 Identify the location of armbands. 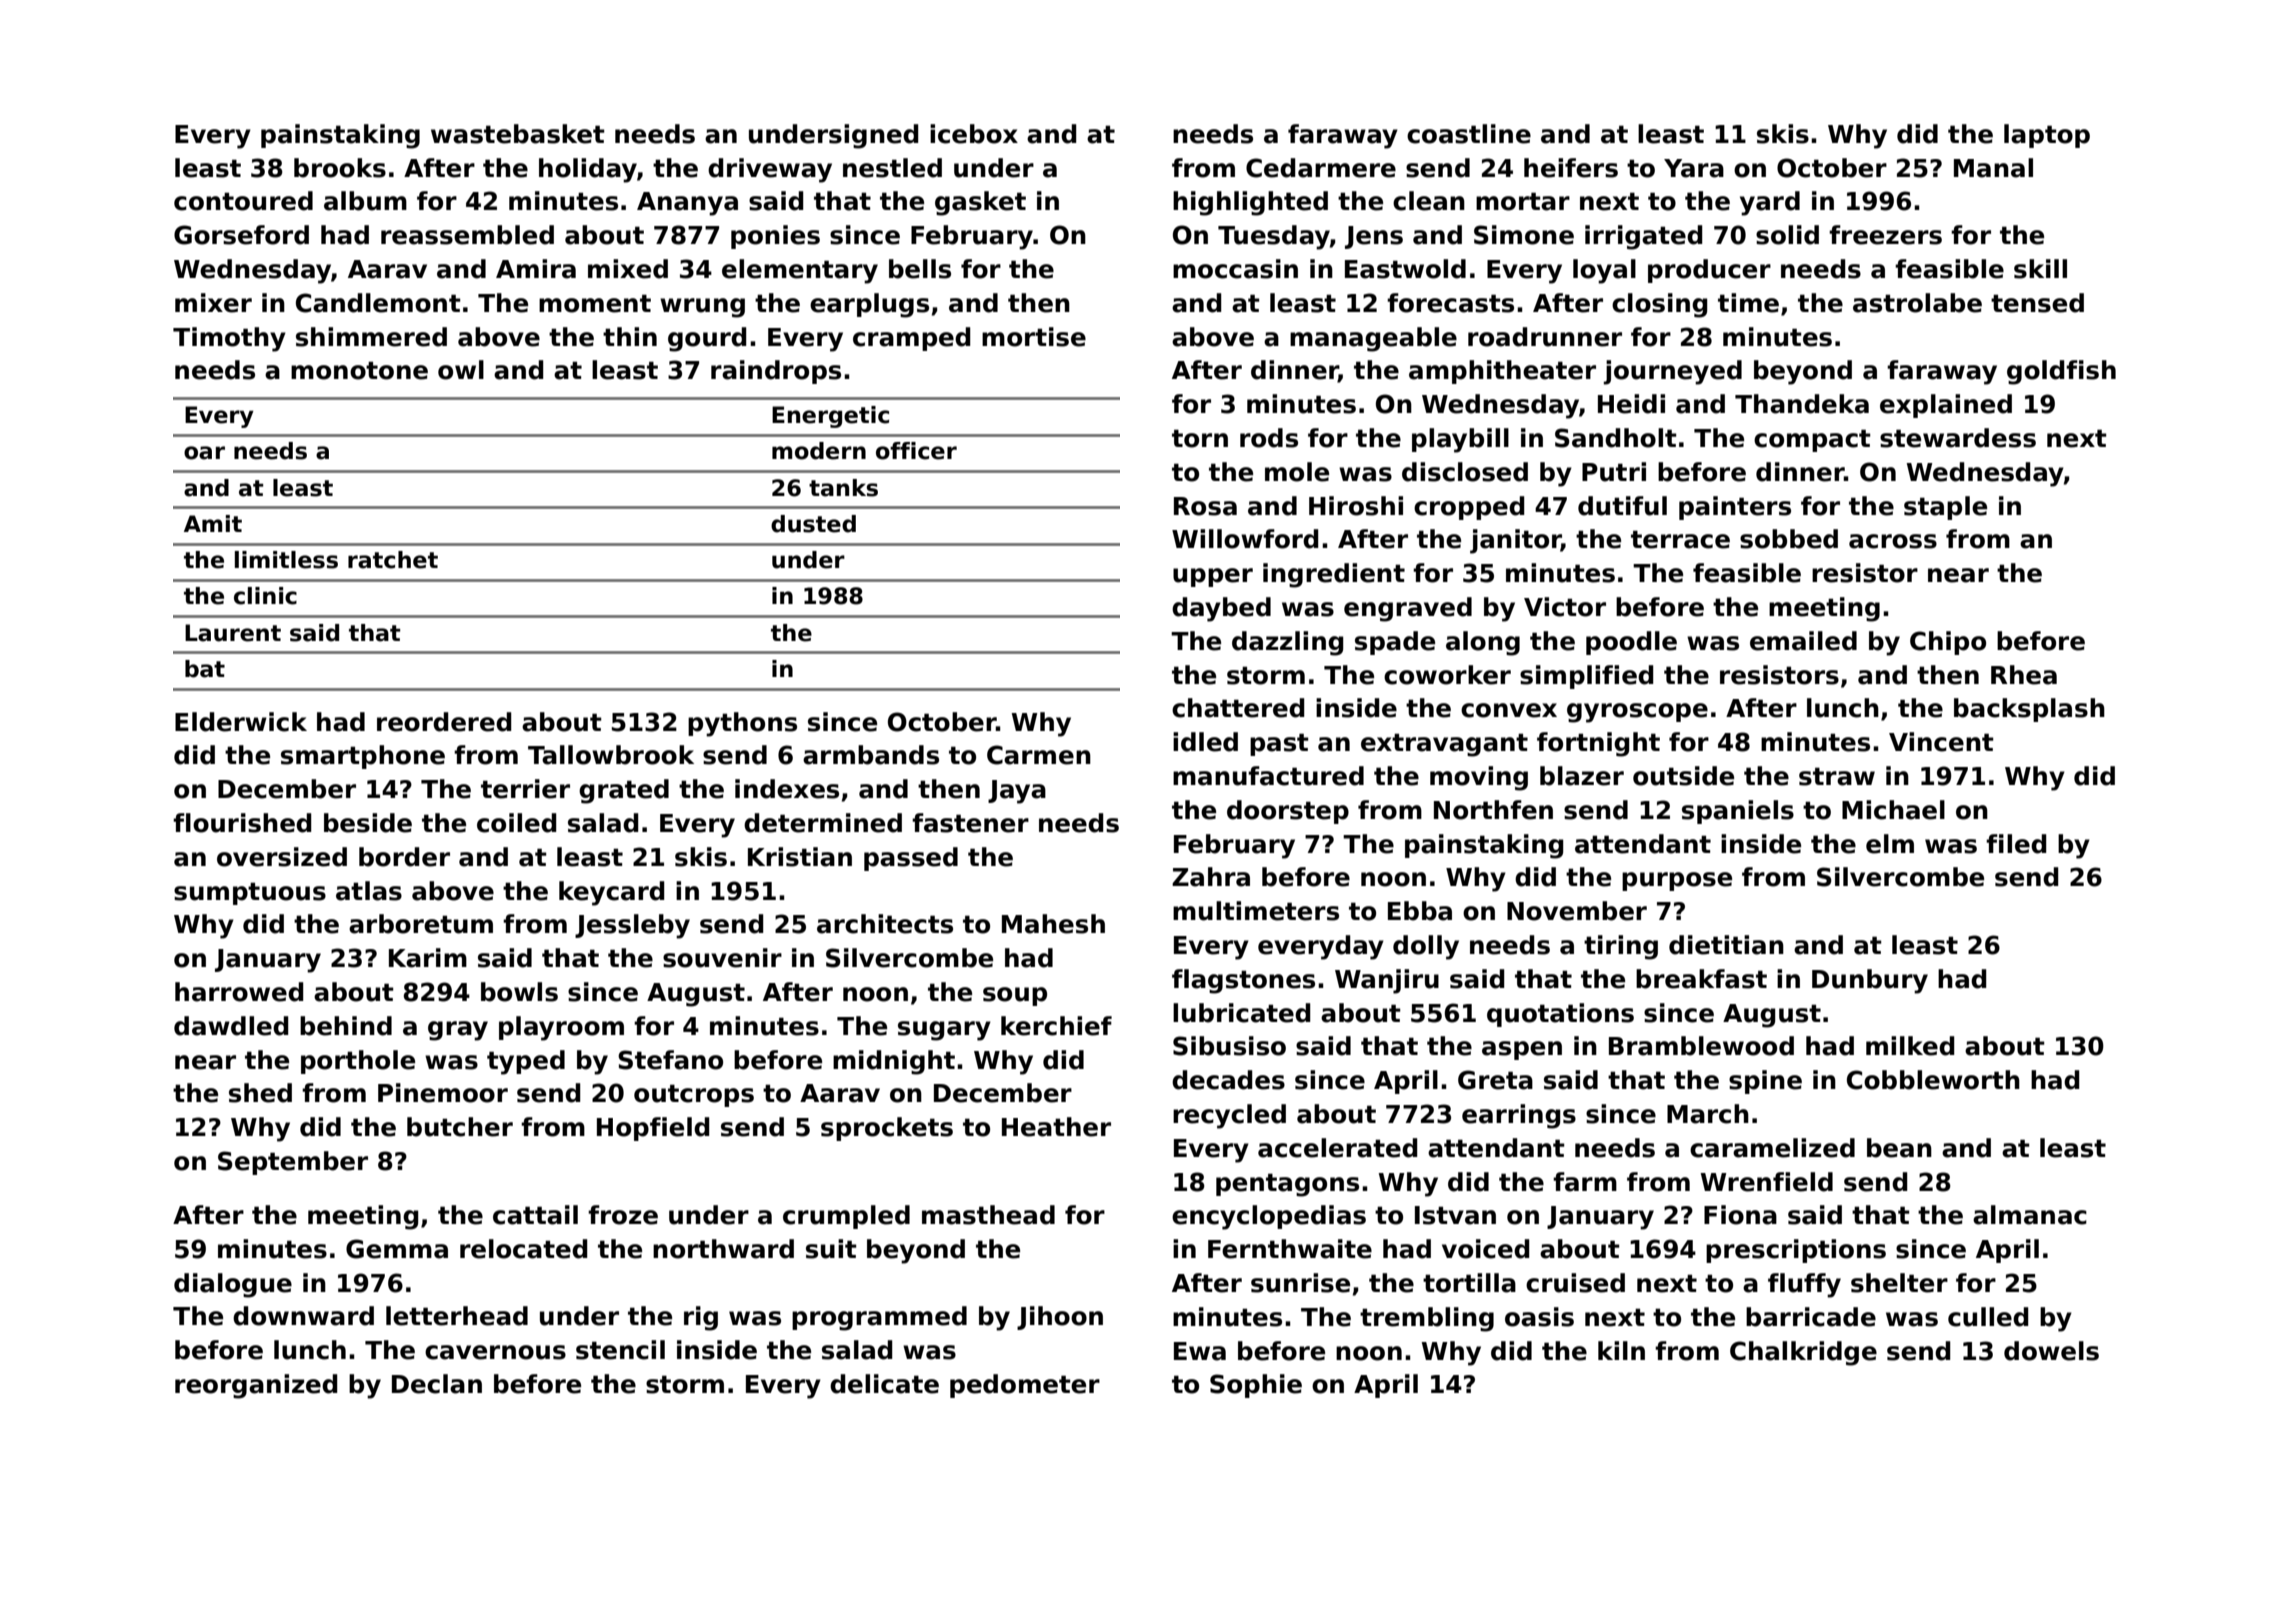
(871, 755).
